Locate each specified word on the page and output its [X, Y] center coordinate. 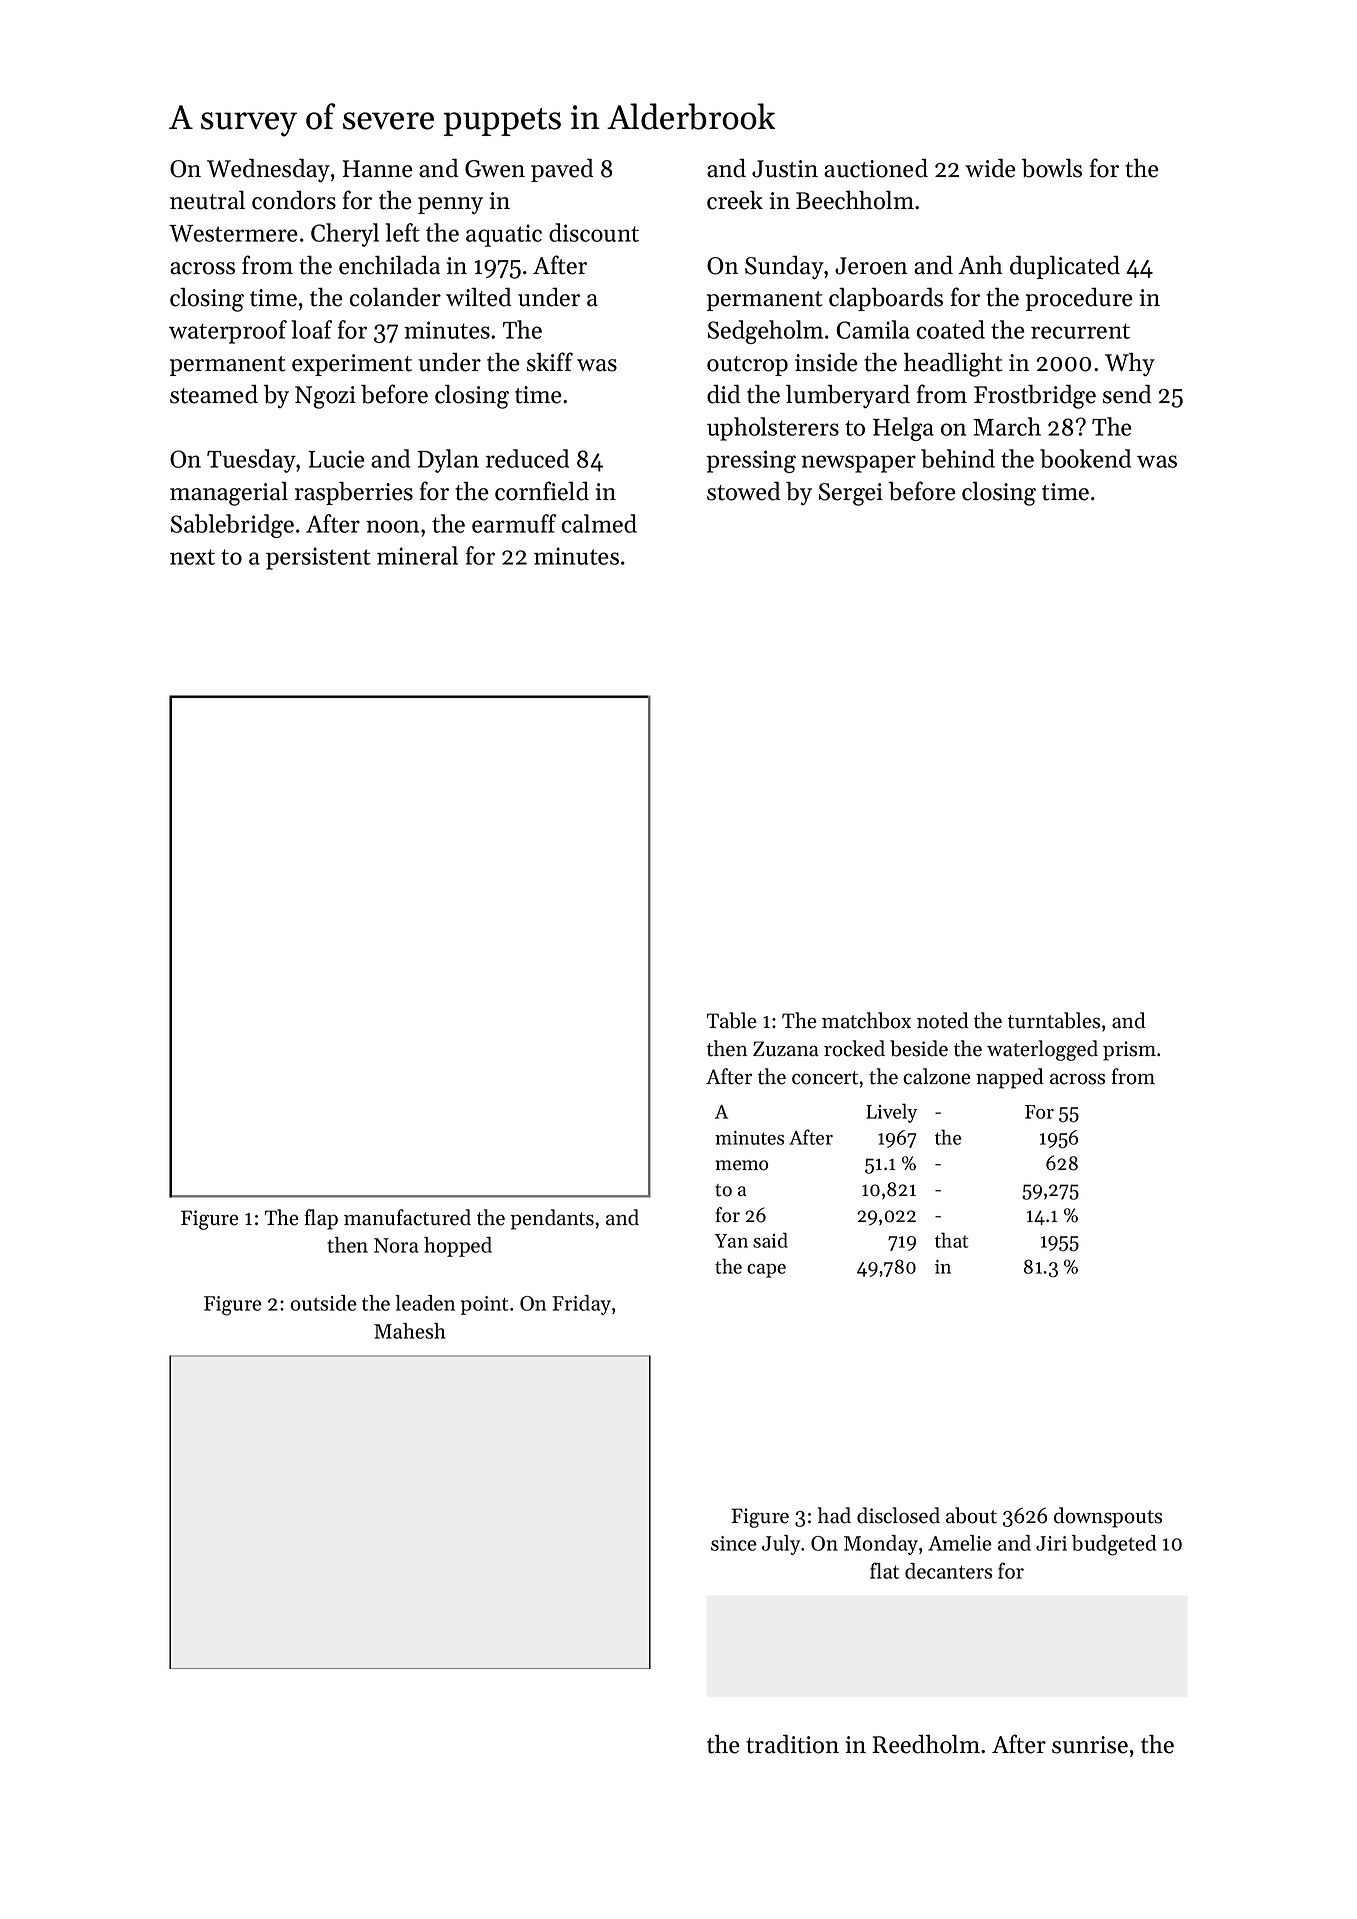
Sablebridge [232, 526]
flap [321, 1219]
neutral [207, 200]
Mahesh [410, 1331]
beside [919, 1048]
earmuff [514, 523]
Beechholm [855, 200]
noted [943, 1020]
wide [990, 168]
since [734, 1543]
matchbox [866, 1020]
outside [323, 1303]
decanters [948, 1571]
